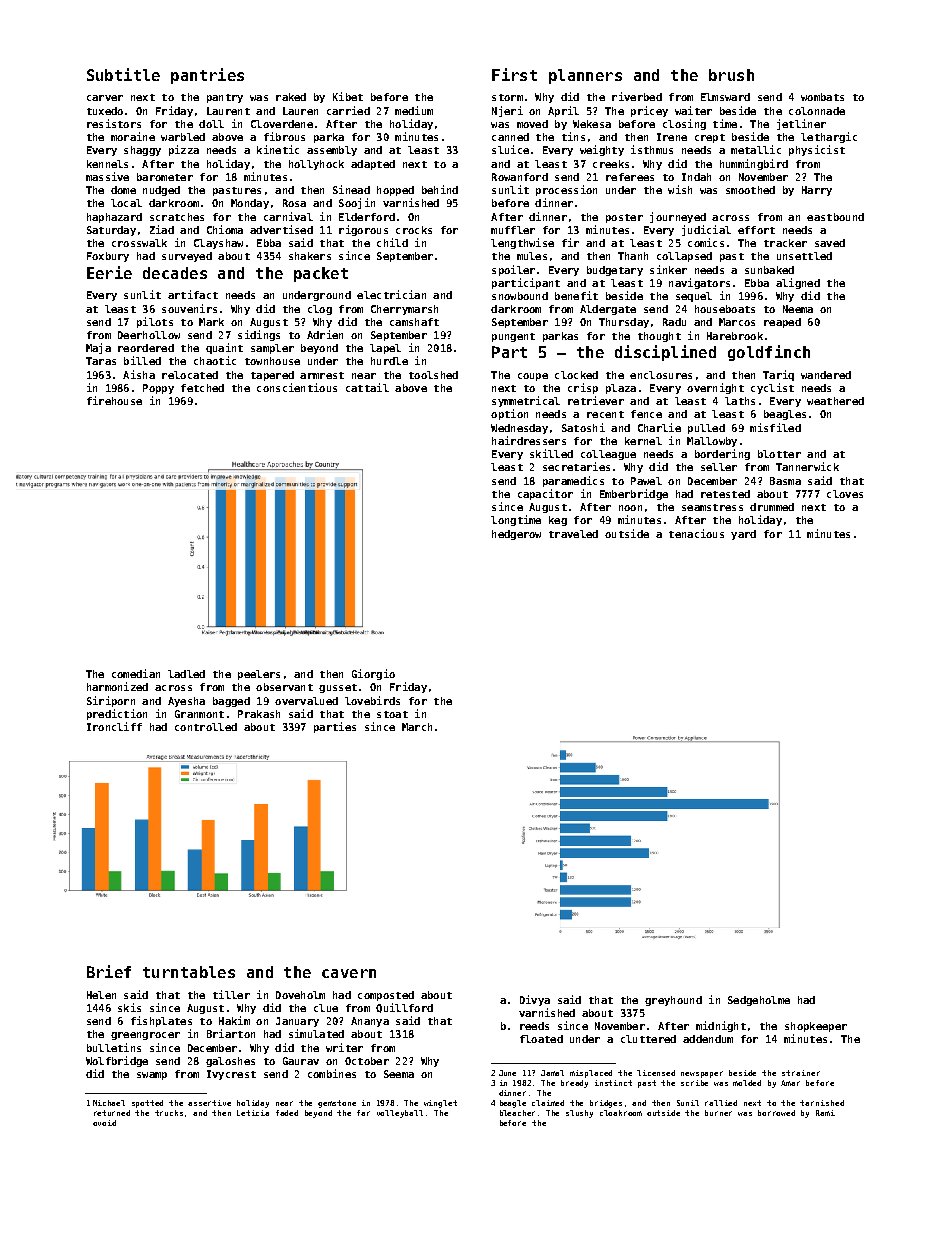  What do you see at coordinates (392, 242) in the screenshot?
I see `child` at bounding box center [392, 242].
